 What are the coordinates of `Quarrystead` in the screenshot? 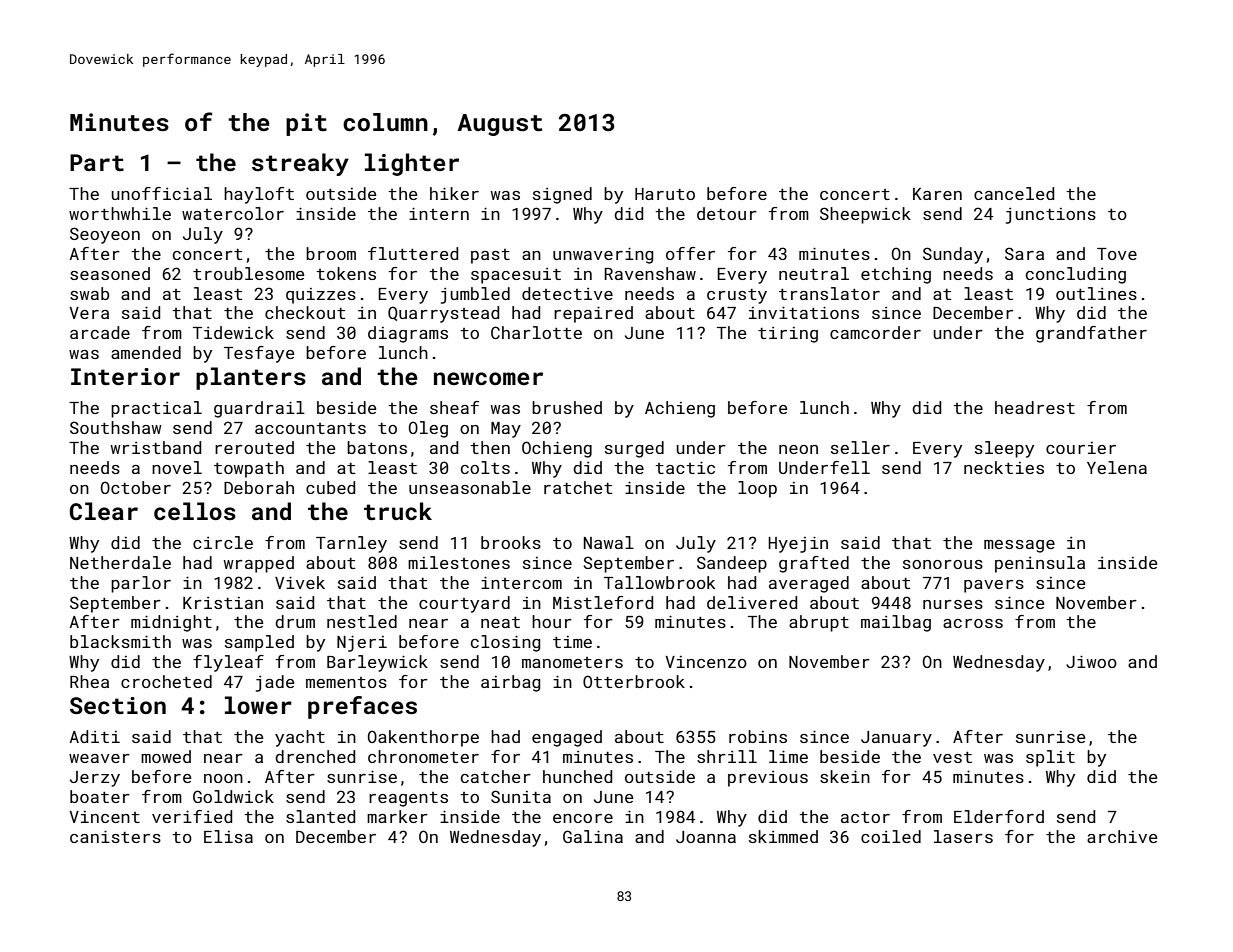 It's located at (443, 314).
